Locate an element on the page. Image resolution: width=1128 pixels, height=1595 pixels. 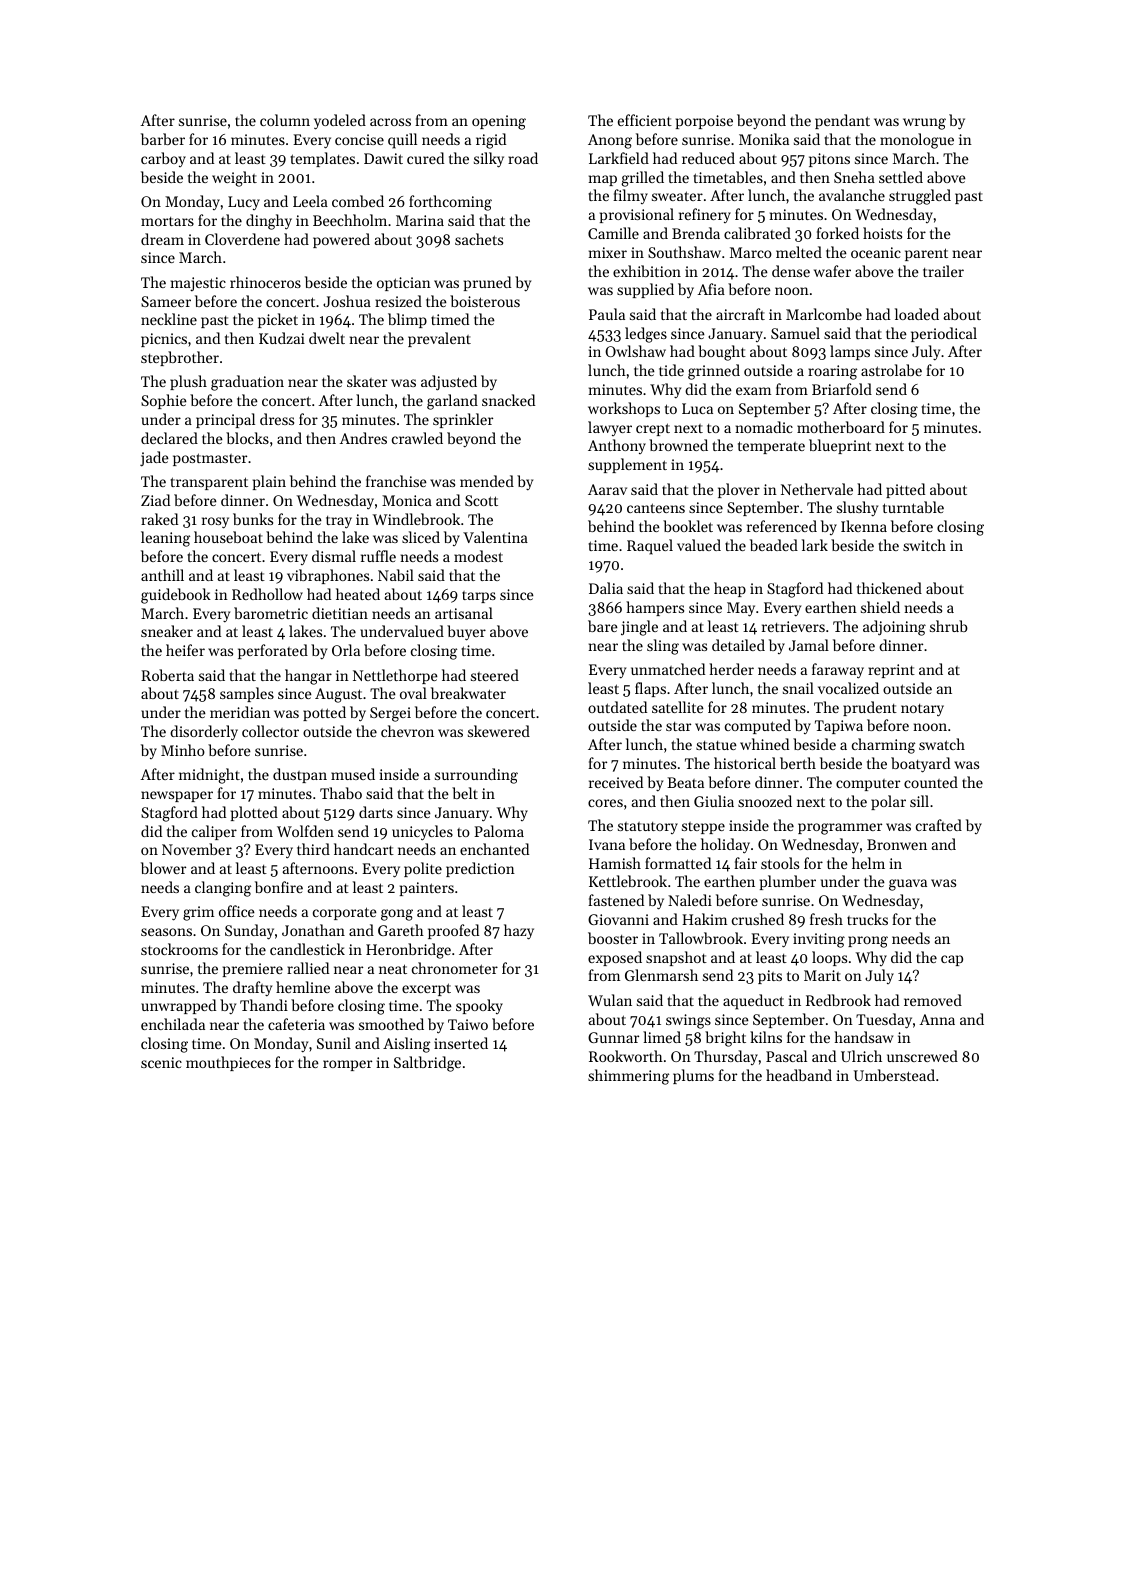
Paula is located at coordinates (607, 314).
